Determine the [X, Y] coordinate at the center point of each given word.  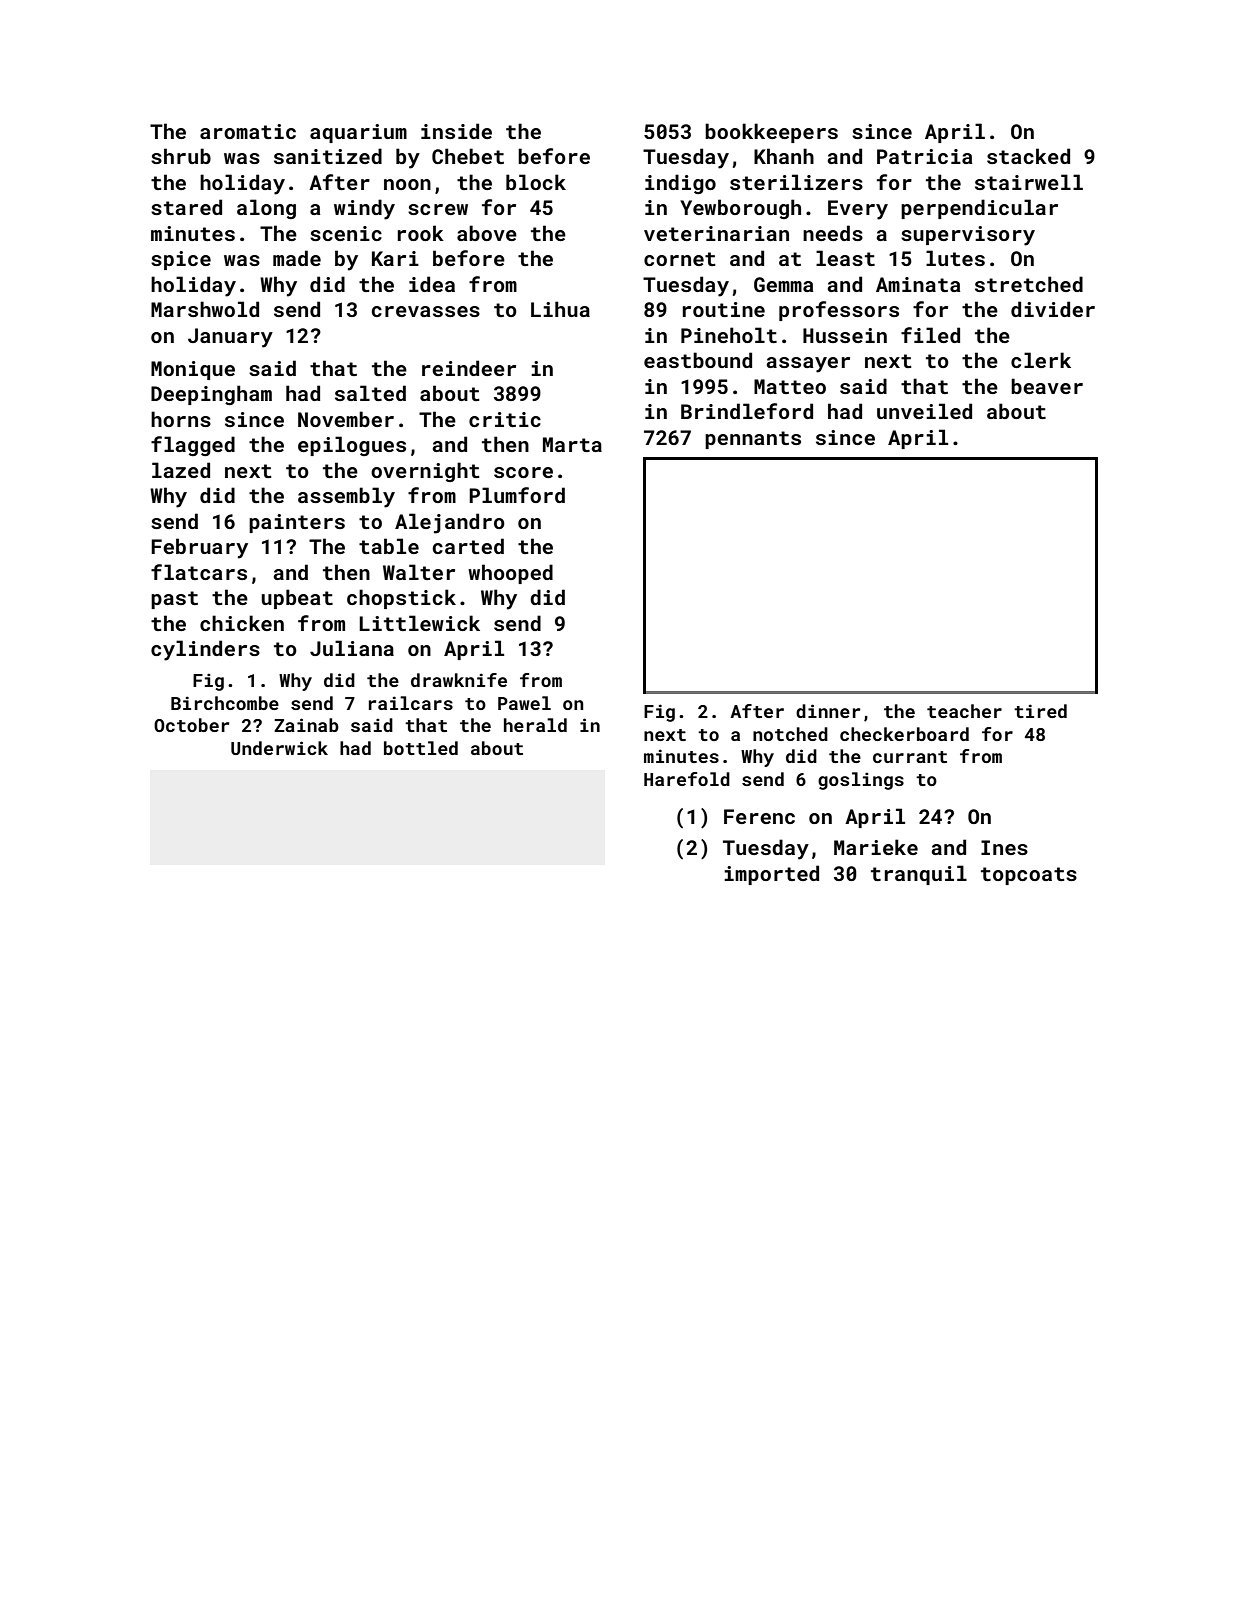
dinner [828, 711]
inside [456, 131]
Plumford [517, 495]
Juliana [352, 648]
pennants [753, 440]
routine [724, 309]
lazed [181, 470]
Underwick [279, 748]
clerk [1041, 360]
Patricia [924, 156]
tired [1040, 711]
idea [432, 284]
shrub [181, 156]
